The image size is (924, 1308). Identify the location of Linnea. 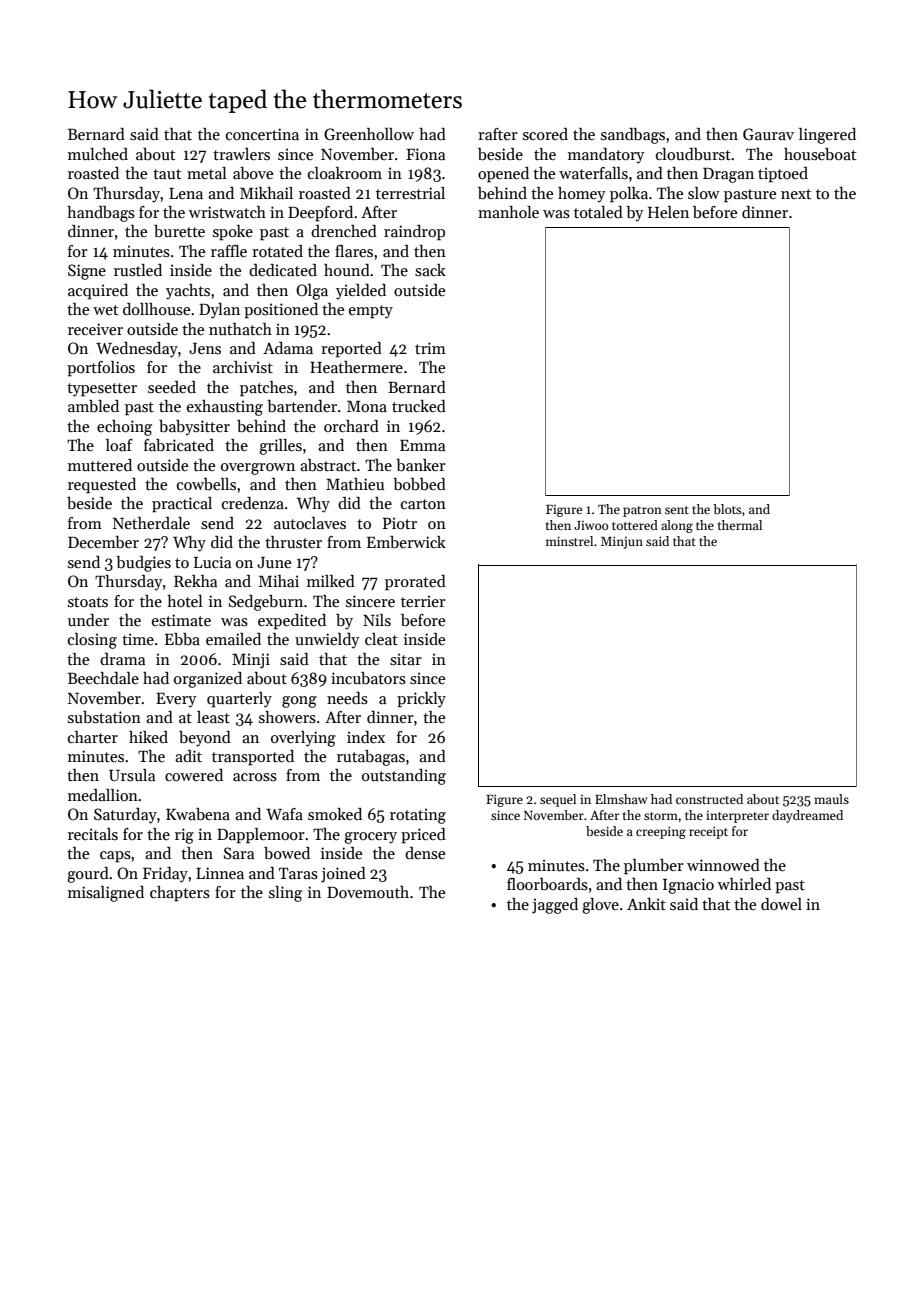
(220, 873).
